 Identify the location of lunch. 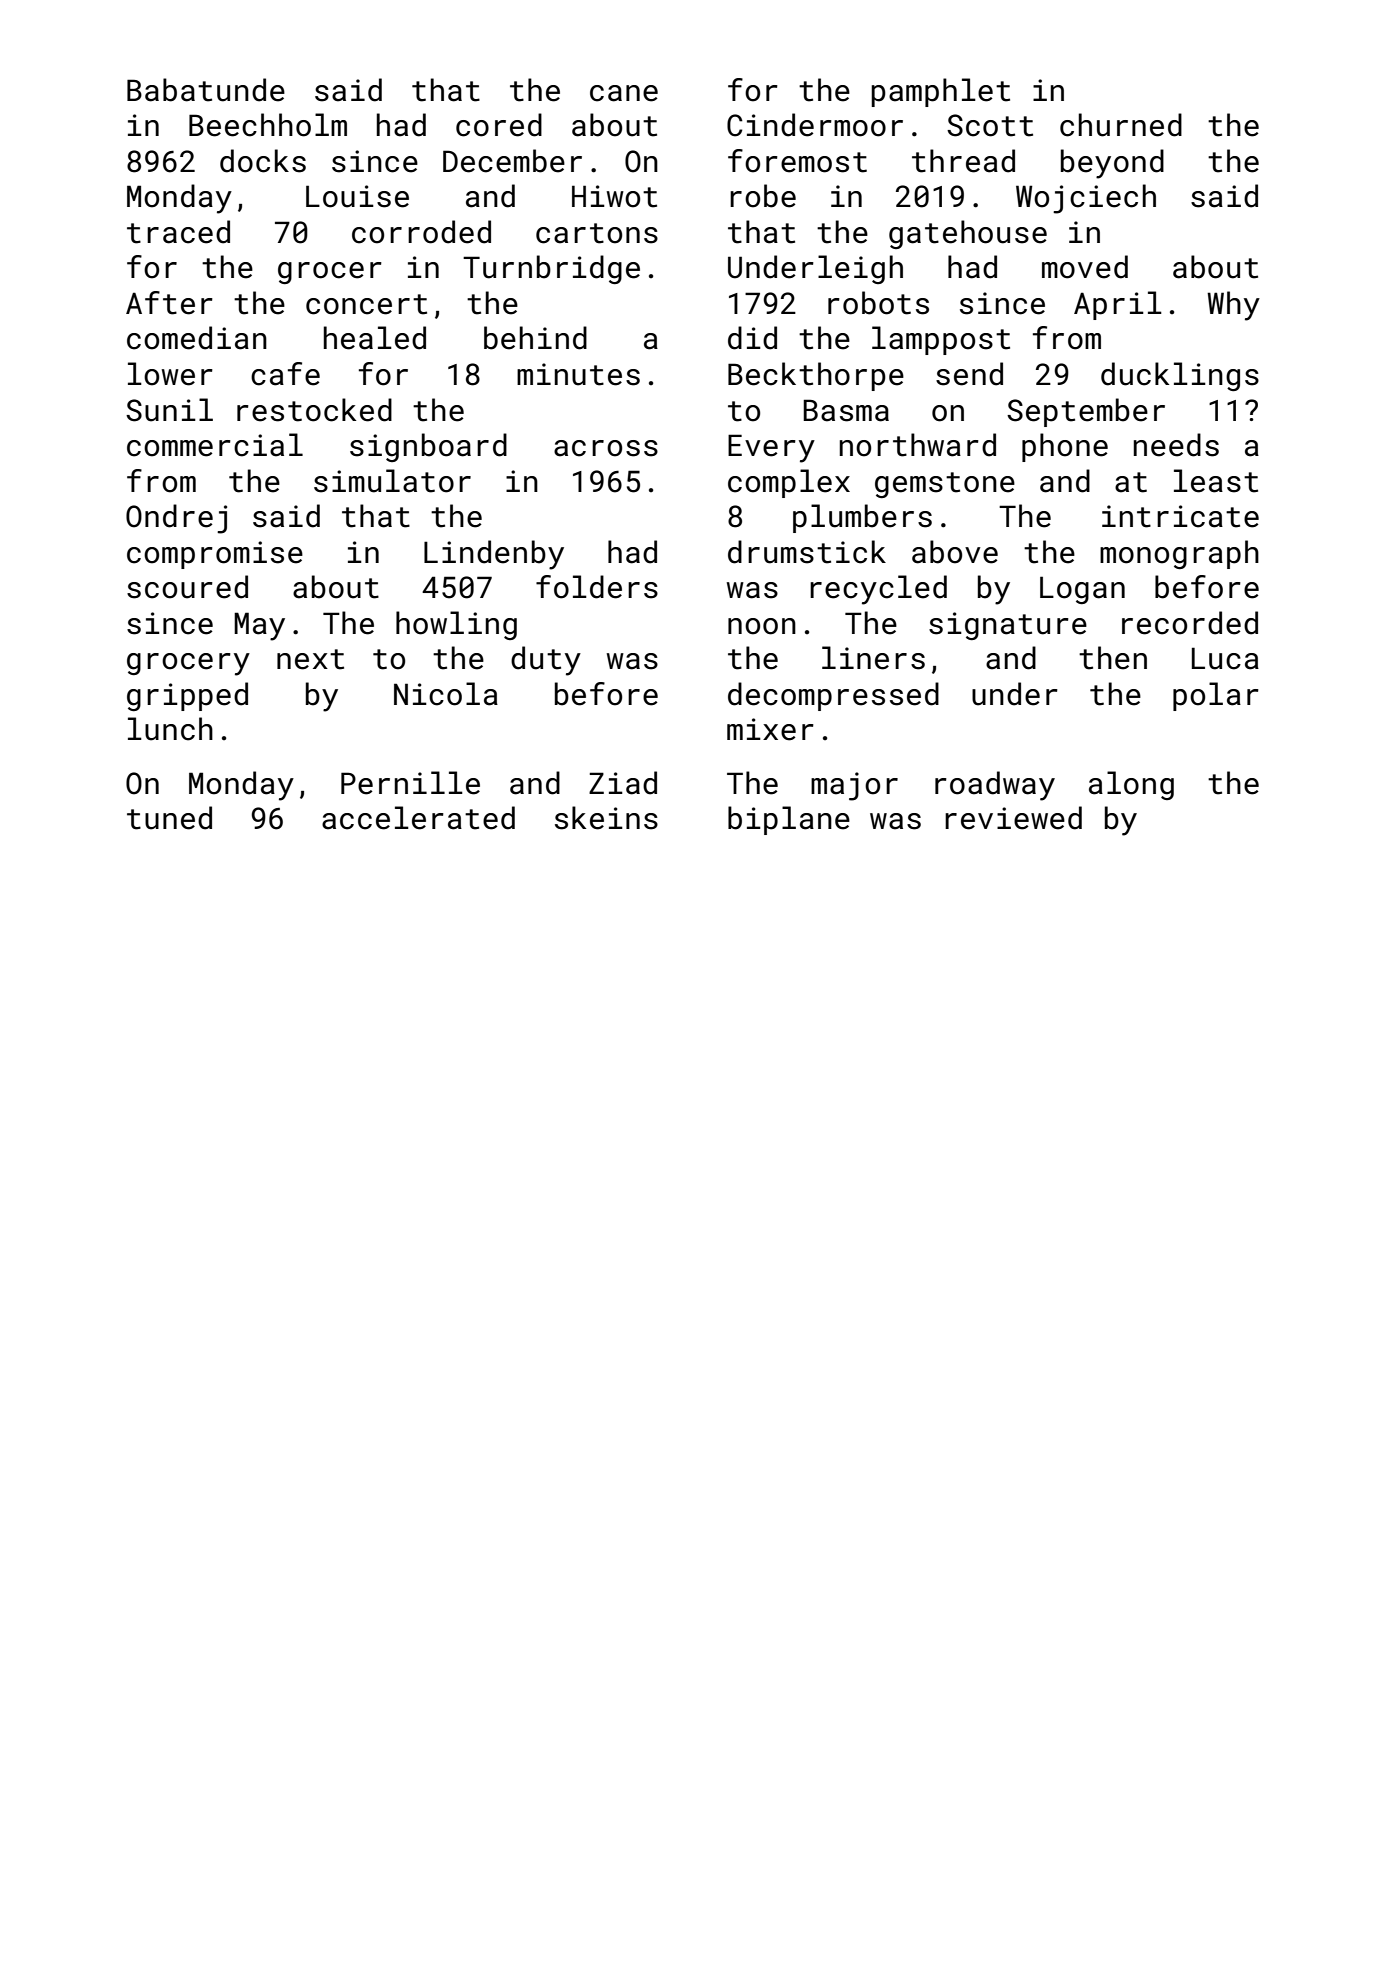
(170, 729).
